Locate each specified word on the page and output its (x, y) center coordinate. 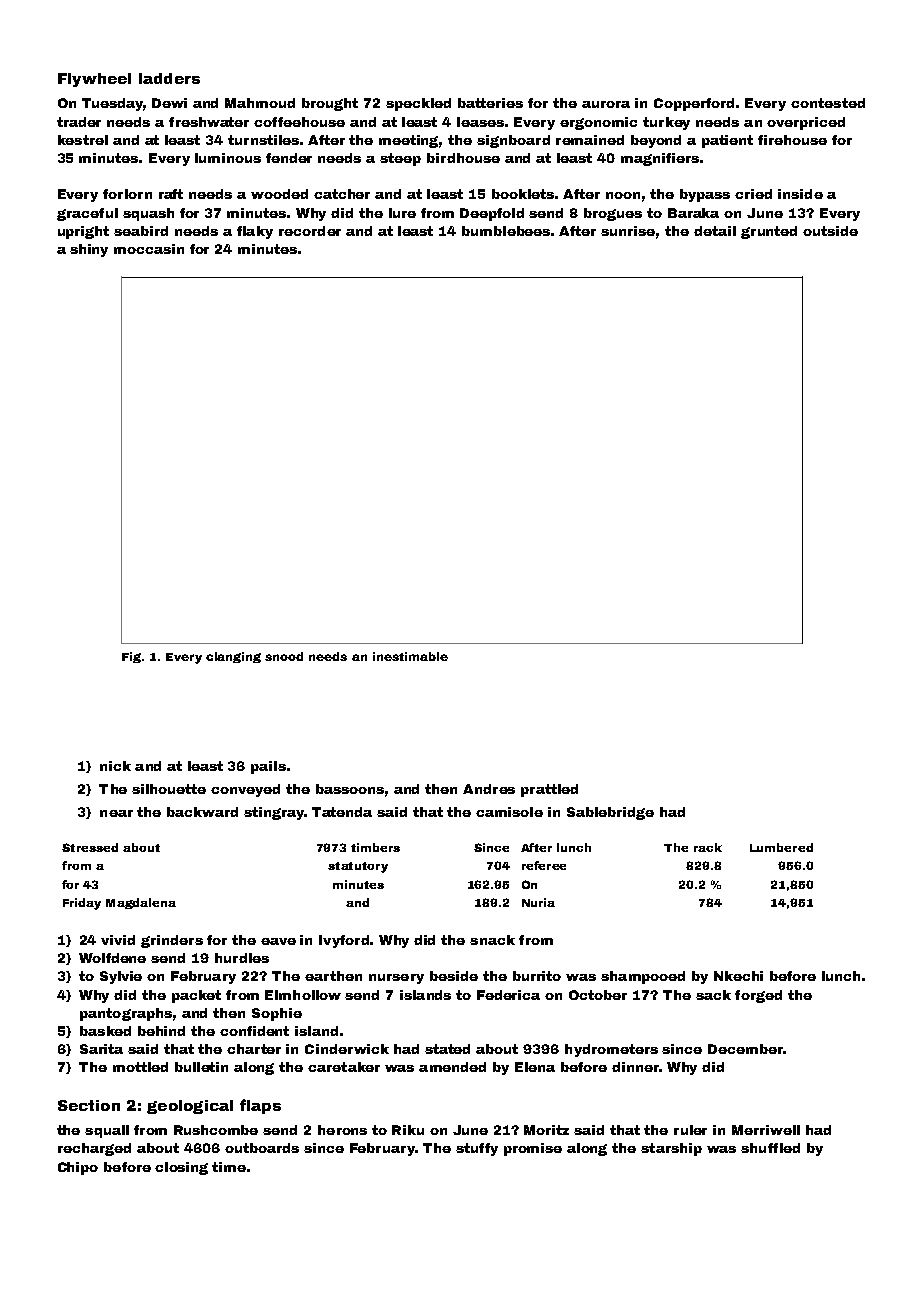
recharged (94, 1149)
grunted (769, 232)
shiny (89, 250)
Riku (408, 1130)
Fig (131, 657)
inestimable (410, 656)
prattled (549, 790)
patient (727, 141)
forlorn (127, 194)
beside (454, 976)
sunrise (628, 231)
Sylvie (121, 977)
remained (590, 140)
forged (758, 996)
